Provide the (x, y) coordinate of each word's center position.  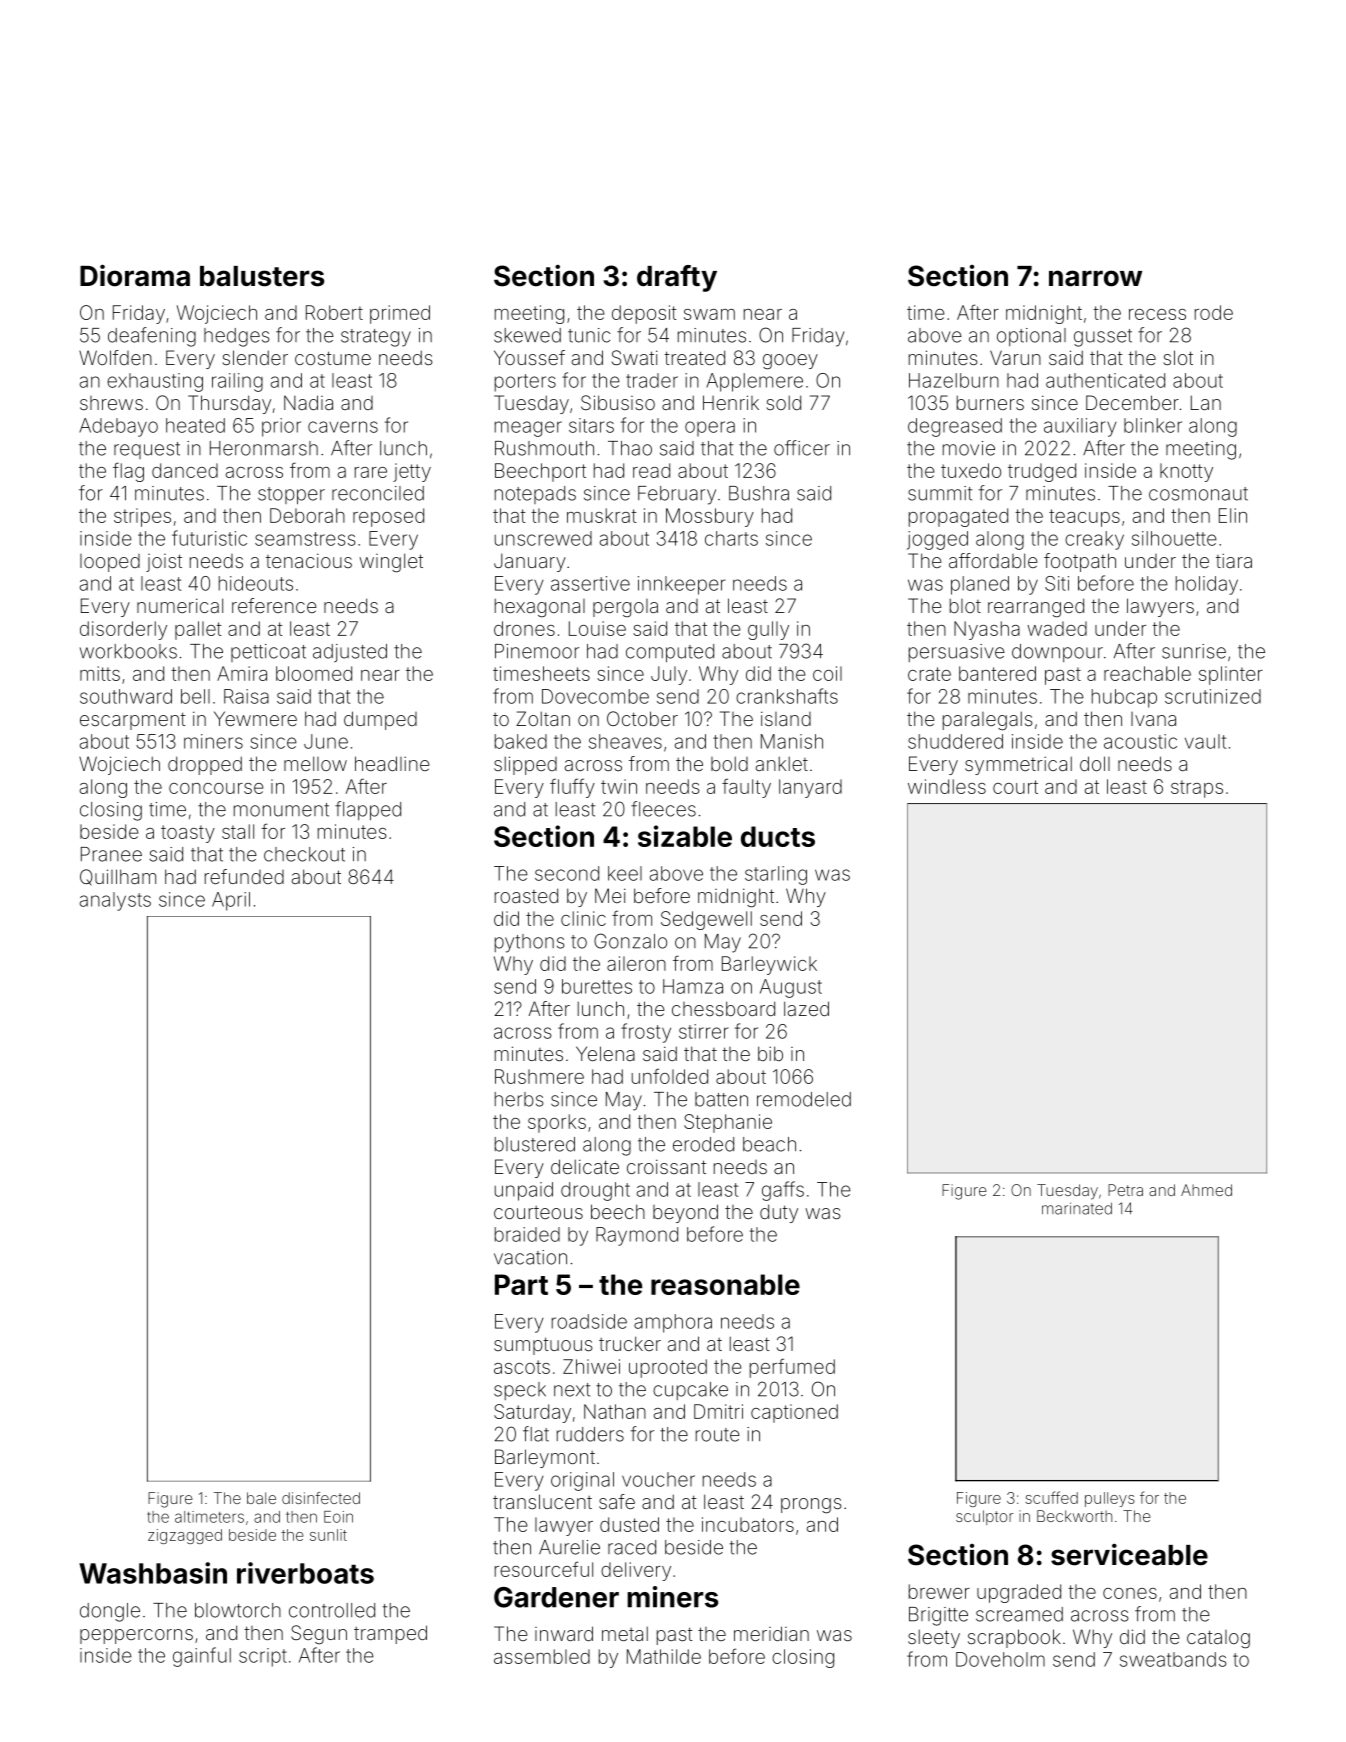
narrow (1095, 278)
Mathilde (664, 1656)
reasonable (725, 1284)
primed (400, 314)
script (263, 1657)
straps (1197, 789)
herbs (519, 1099)
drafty (677, 278)
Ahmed (1206, 1190)
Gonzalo (630, 941)
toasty (188, 834)
